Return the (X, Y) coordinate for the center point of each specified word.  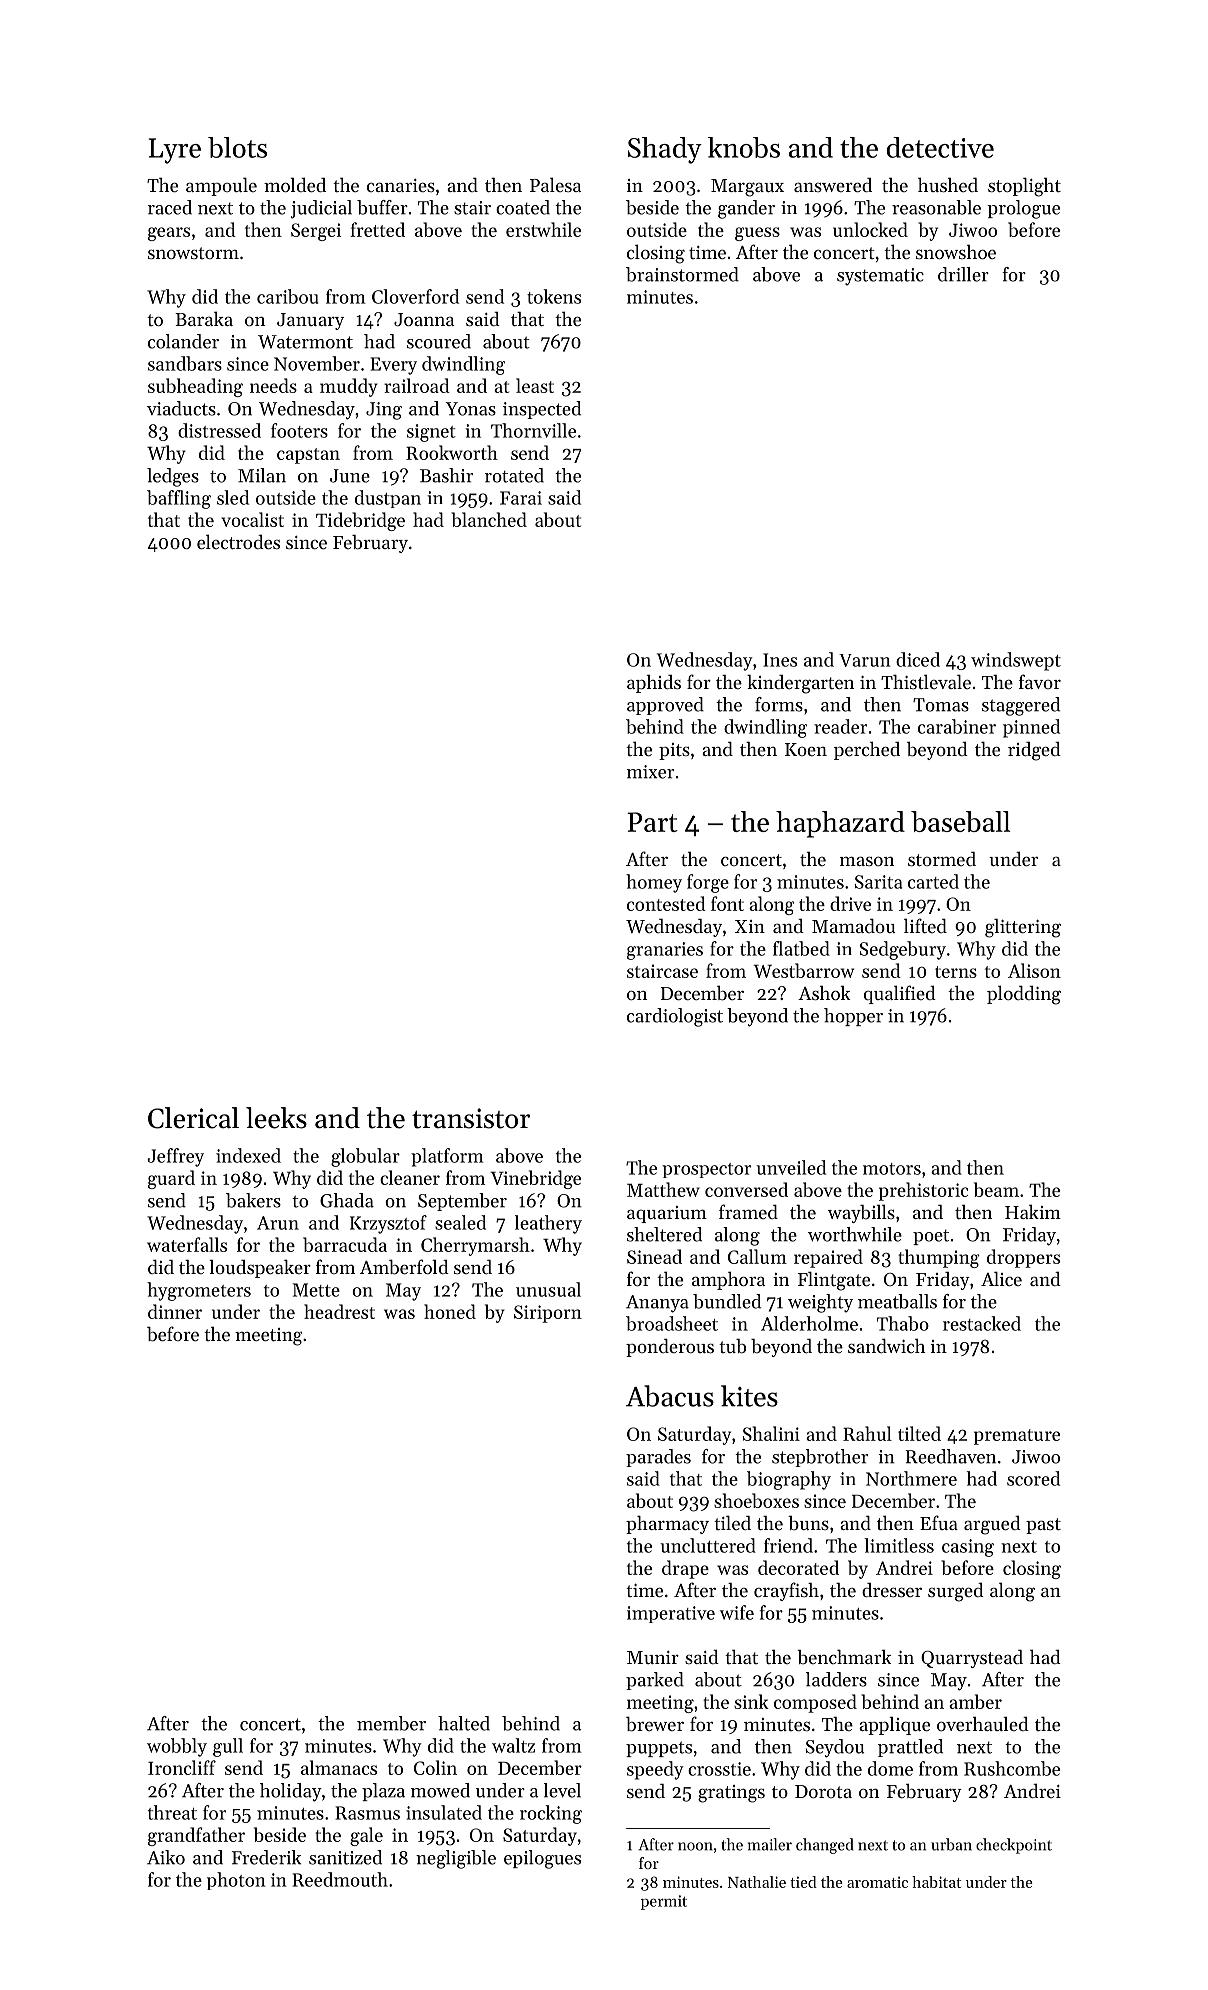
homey (654, 883)
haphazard (840, 824)
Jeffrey (175, 1157)
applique (894, 1726)
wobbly (177, 1747)
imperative (671, 1614)
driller (963, 274)
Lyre (175, 151)
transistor (471, 1118)
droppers (1023, 1258)
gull (228, 1747)
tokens (554, 296)
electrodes (238, 541)
